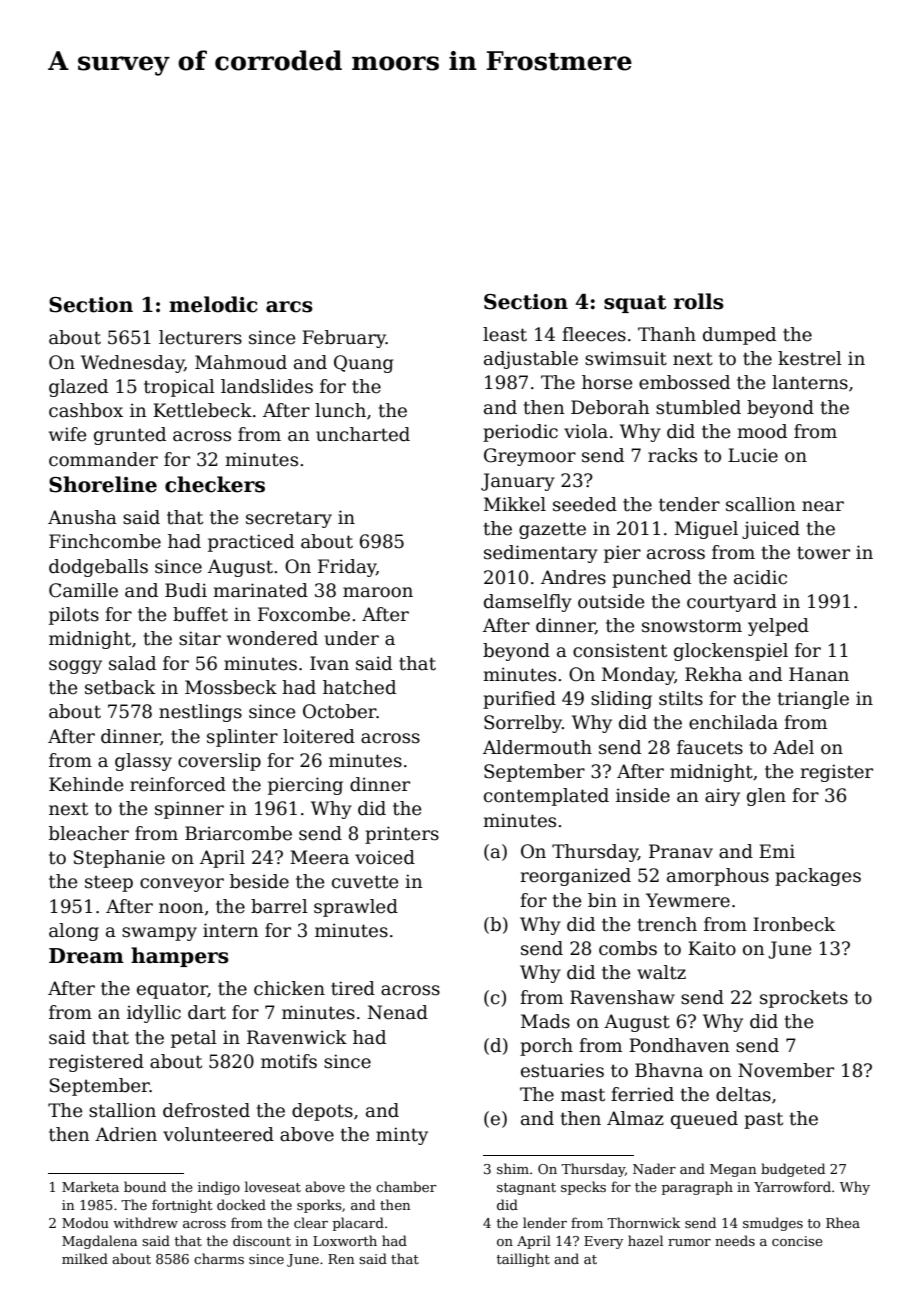  I want to click on packages, so click(818, 877).
